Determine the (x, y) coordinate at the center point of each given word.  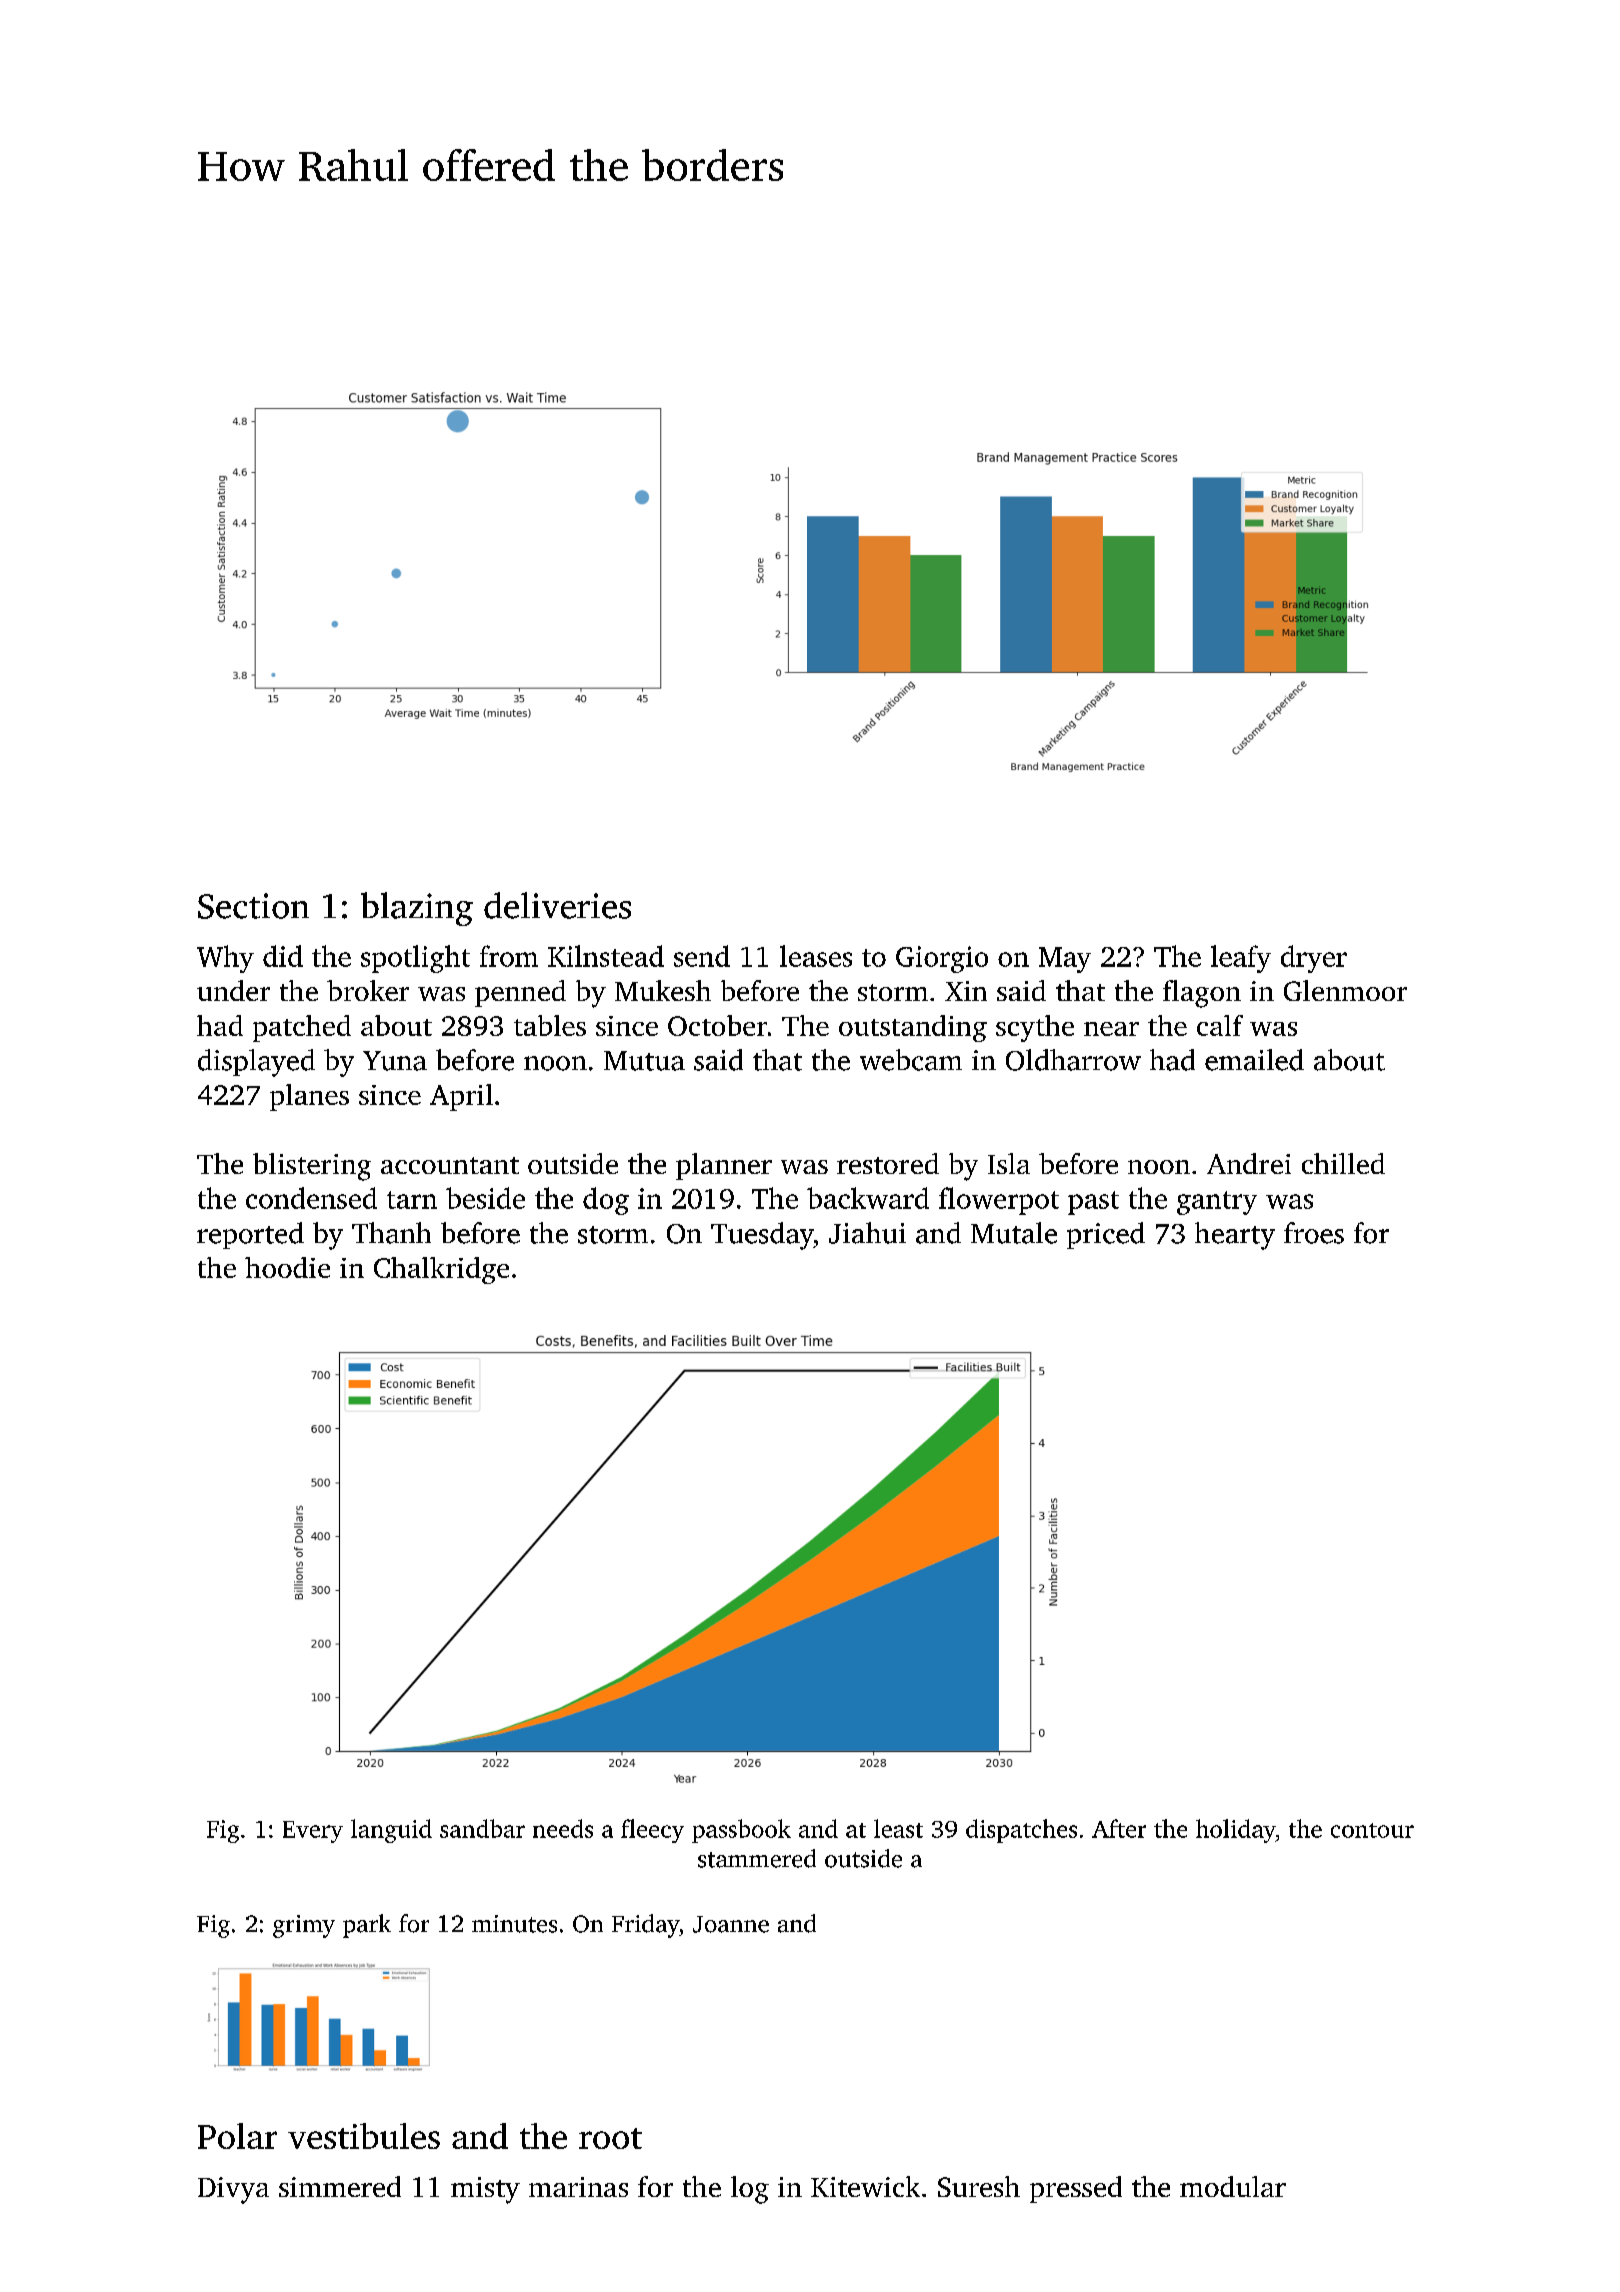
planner (724, 1166)
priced (1106, 1235)
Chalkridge (441, 1270)
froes (1314, 1233)
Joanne (731, 1924)
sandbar (482, 1828)
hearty (1235, 1236)
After (1119, 1828)
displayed (256, 1063)
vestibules (364, 2136)
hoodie (287, 1267)
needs (563, 1828)
